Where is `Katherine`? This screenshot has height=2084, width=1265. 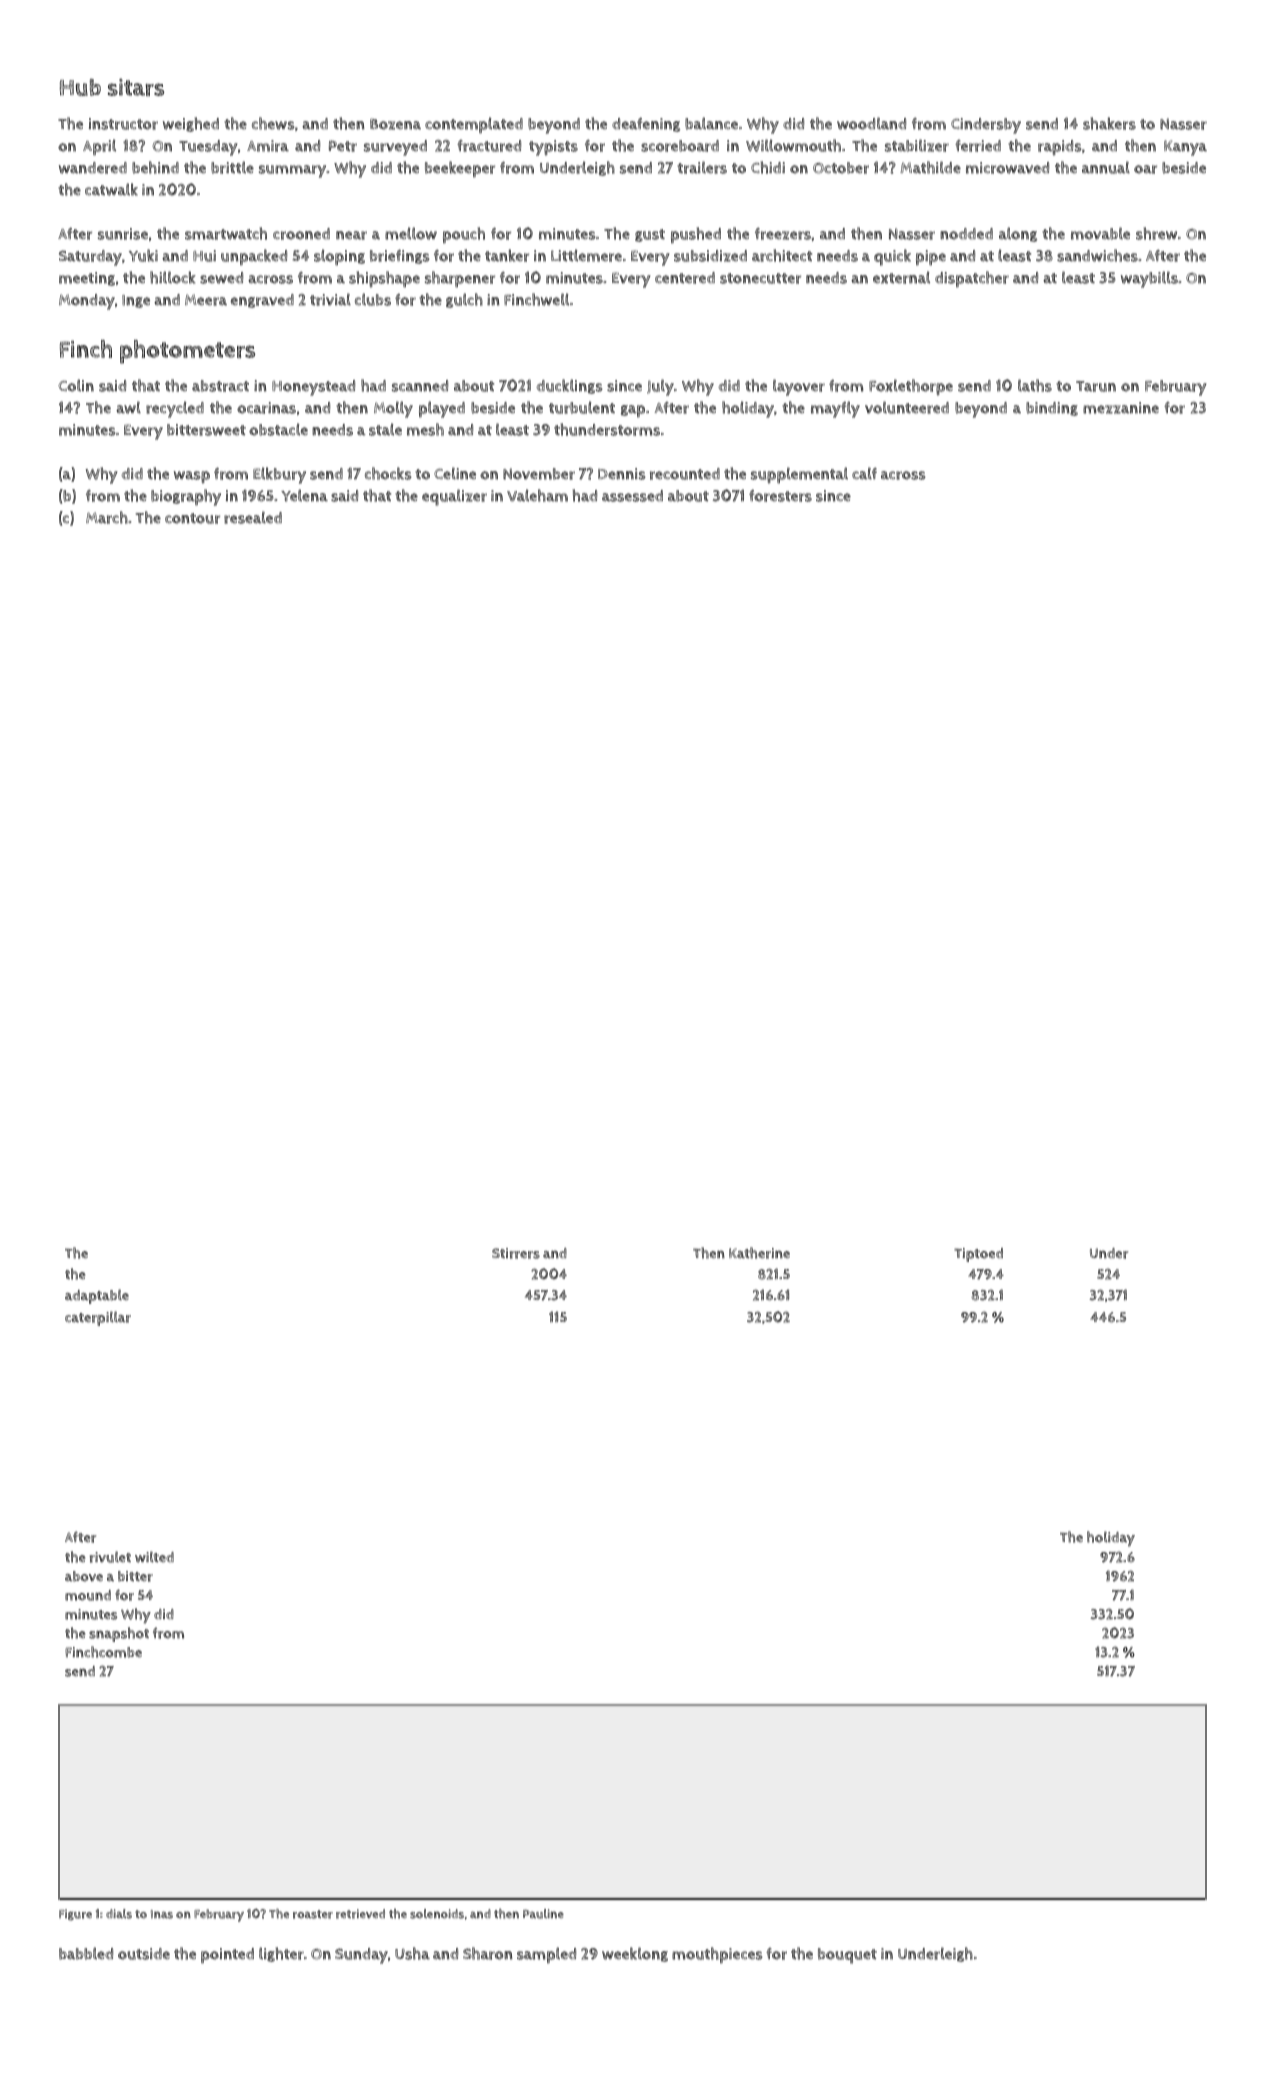
Katherine is located at coordinates (759, 1253).
